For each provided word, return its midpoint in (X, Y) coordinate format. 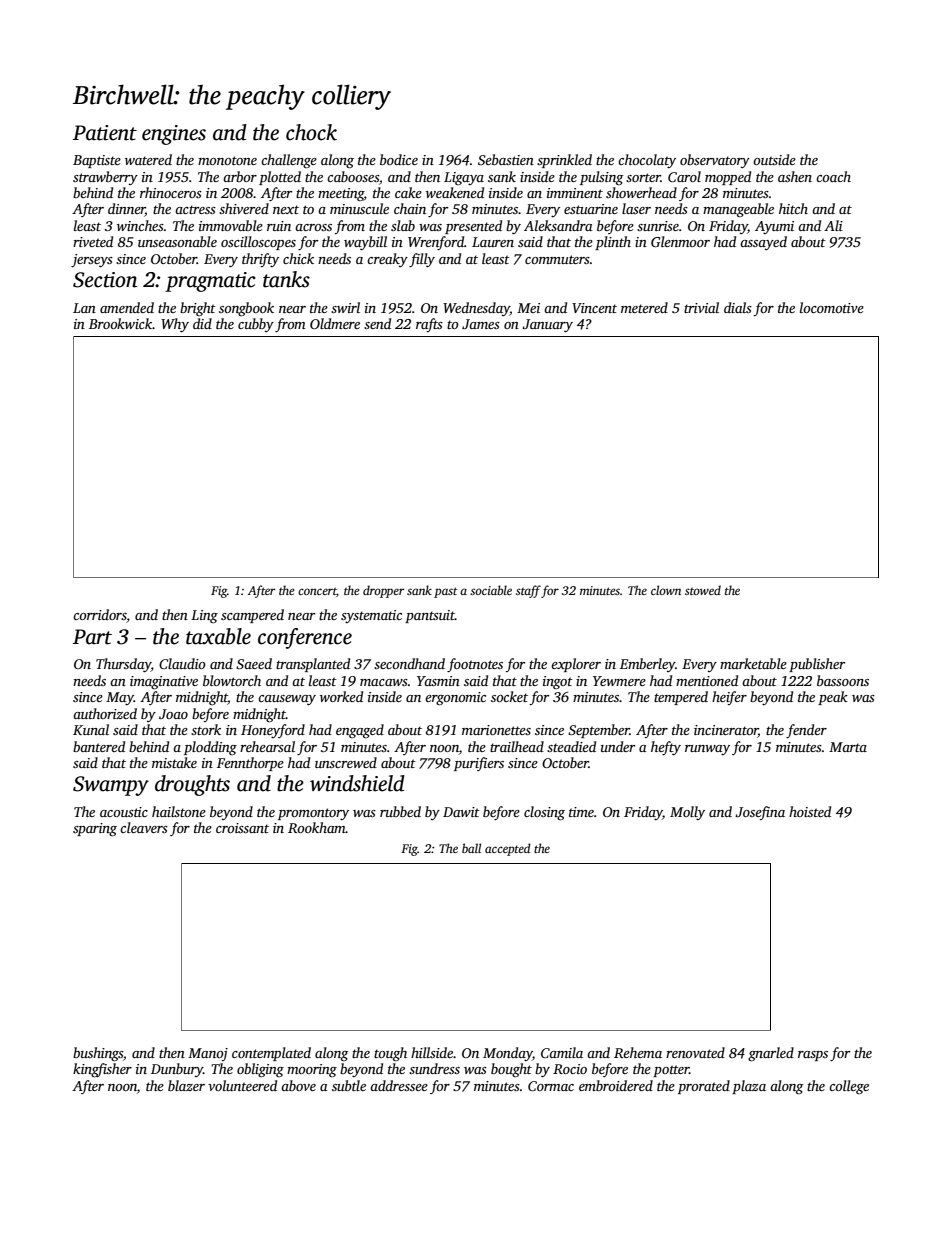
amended (127, 307)
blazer (186, 1085)
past (446, 592)
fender (806, 731)
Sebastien (506, 159)
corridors (99, 614)
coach (833, 176)
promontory (313, 814)
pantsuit (430, 616)
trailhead (517, 746)
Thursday (123, 665)
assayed (763, 243)
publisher (817, 665)
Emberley (647, 665)
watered (148, 159)
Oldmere (335, 323)
